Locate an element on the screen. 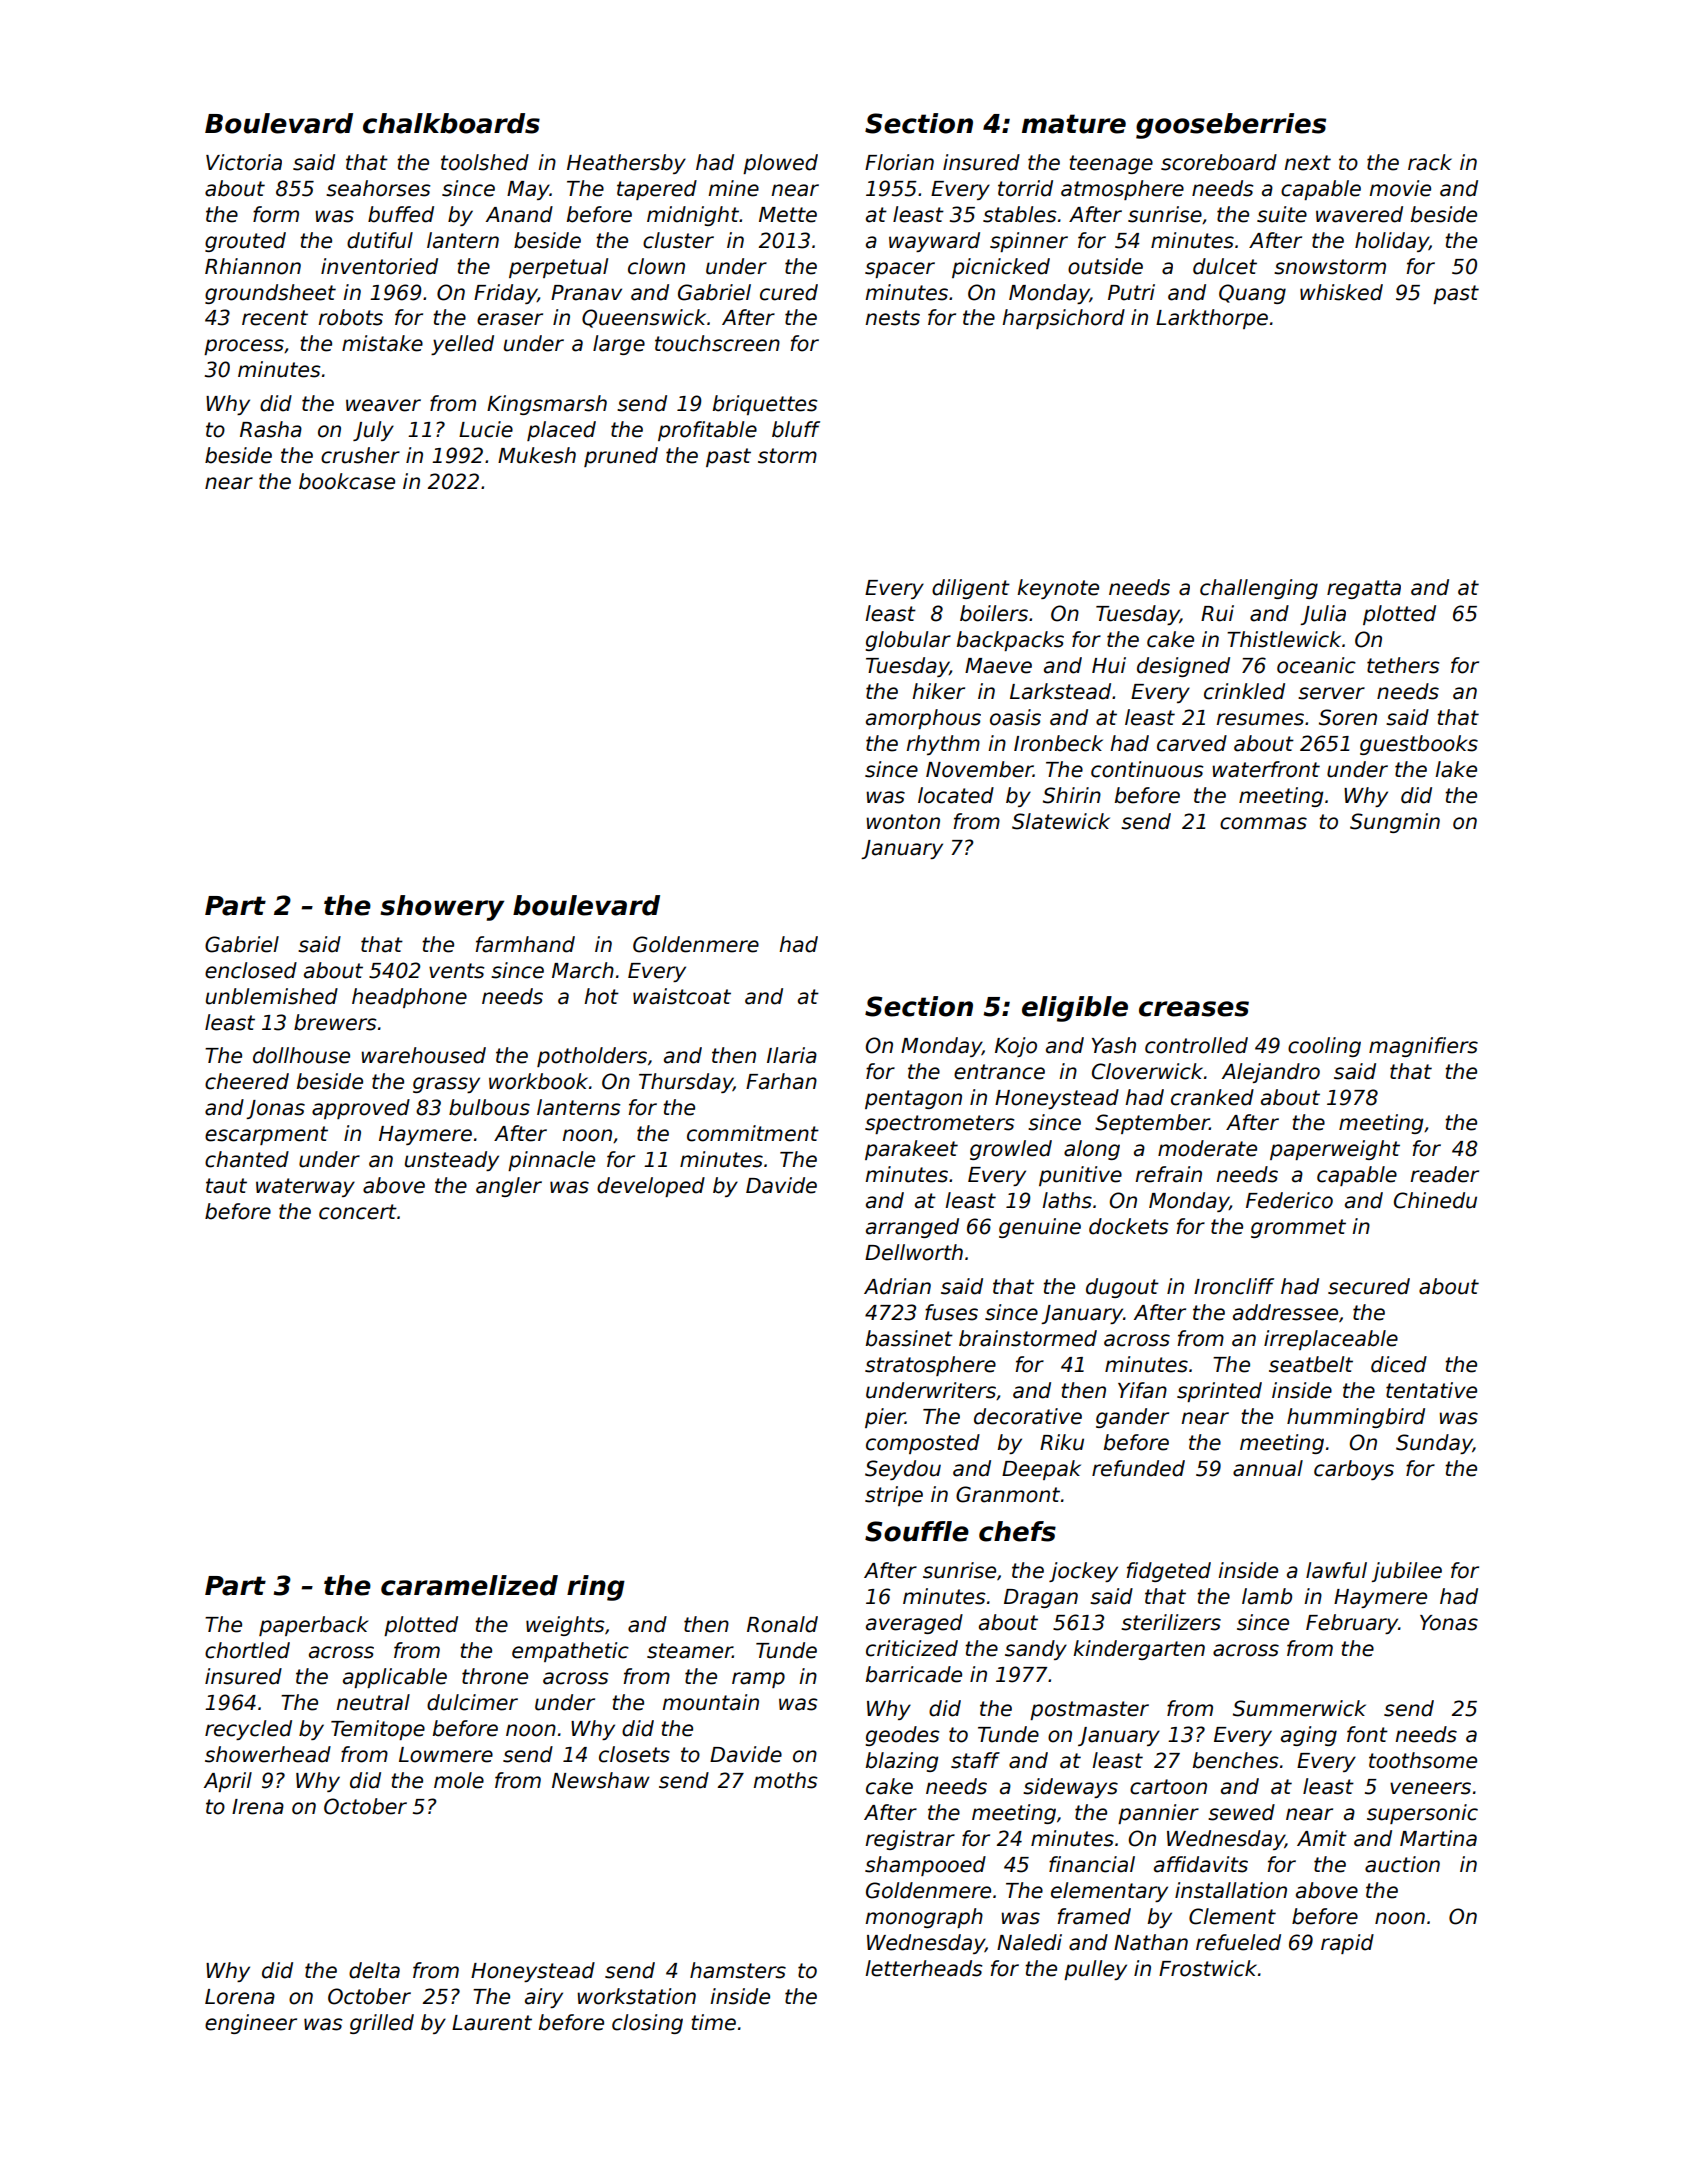 This screenshot has height=2178, width=1683. Sungmin is located at coordinates (1395, 823).
